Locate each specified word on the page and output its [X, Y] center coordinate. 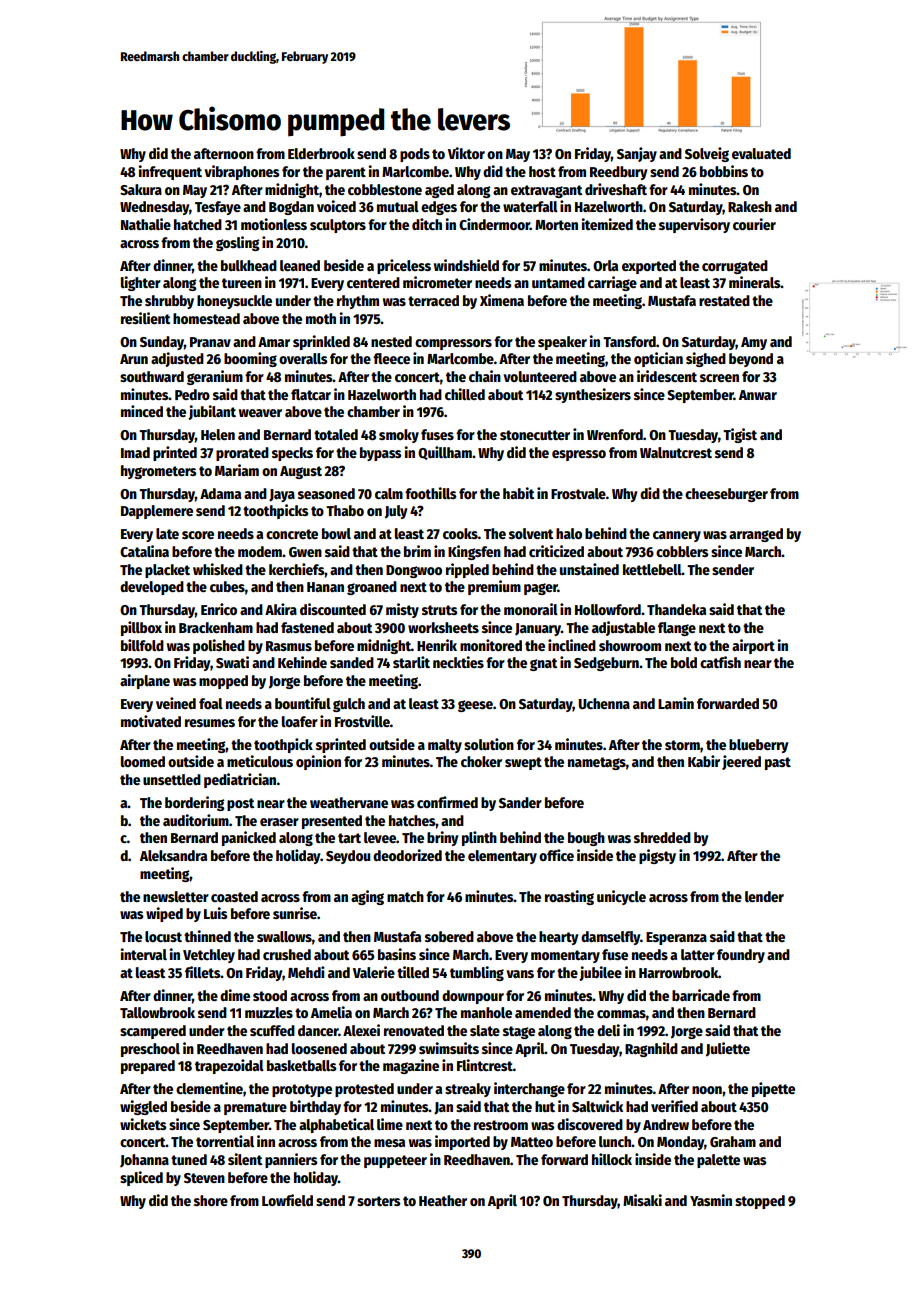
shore [211, 1200]
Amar [274, 342]
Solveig [707, 154]
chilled [465, 394]
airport [753, 646]
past [778, 763]
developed [152, 588]
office [556, 855]
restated [724, 300]
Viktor [466, 153]
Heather [443, 1200]
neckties [458, 662]
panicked [249, 838]
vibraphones [241, 172]
